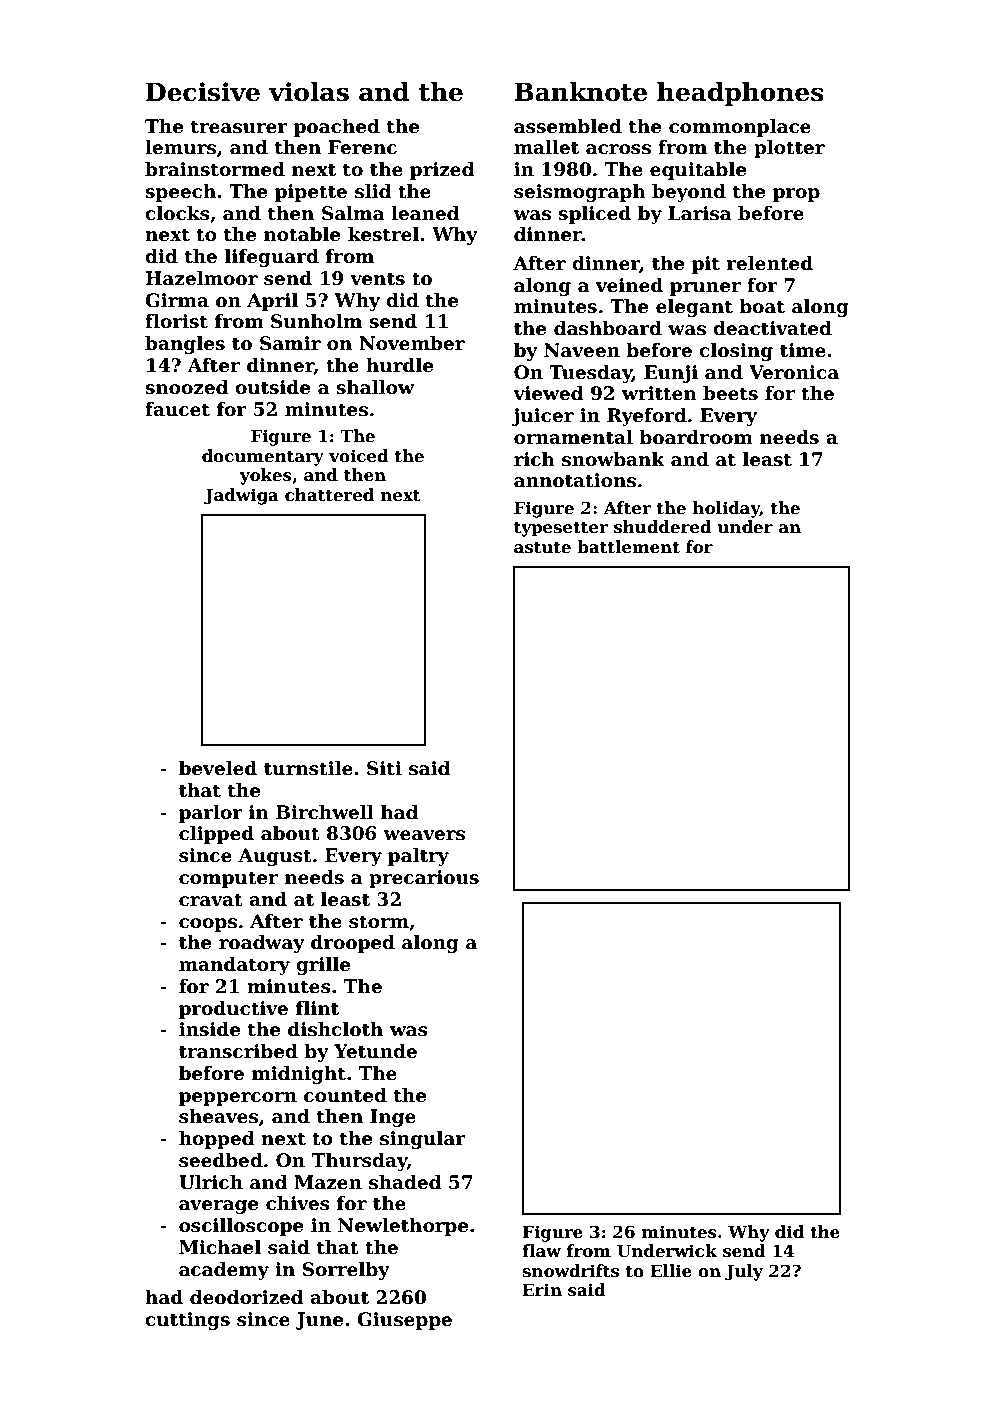 This document has width=995, height=1413. Describe the element at coordinates (177, 409) in the document. I see `faucet` at that location.
